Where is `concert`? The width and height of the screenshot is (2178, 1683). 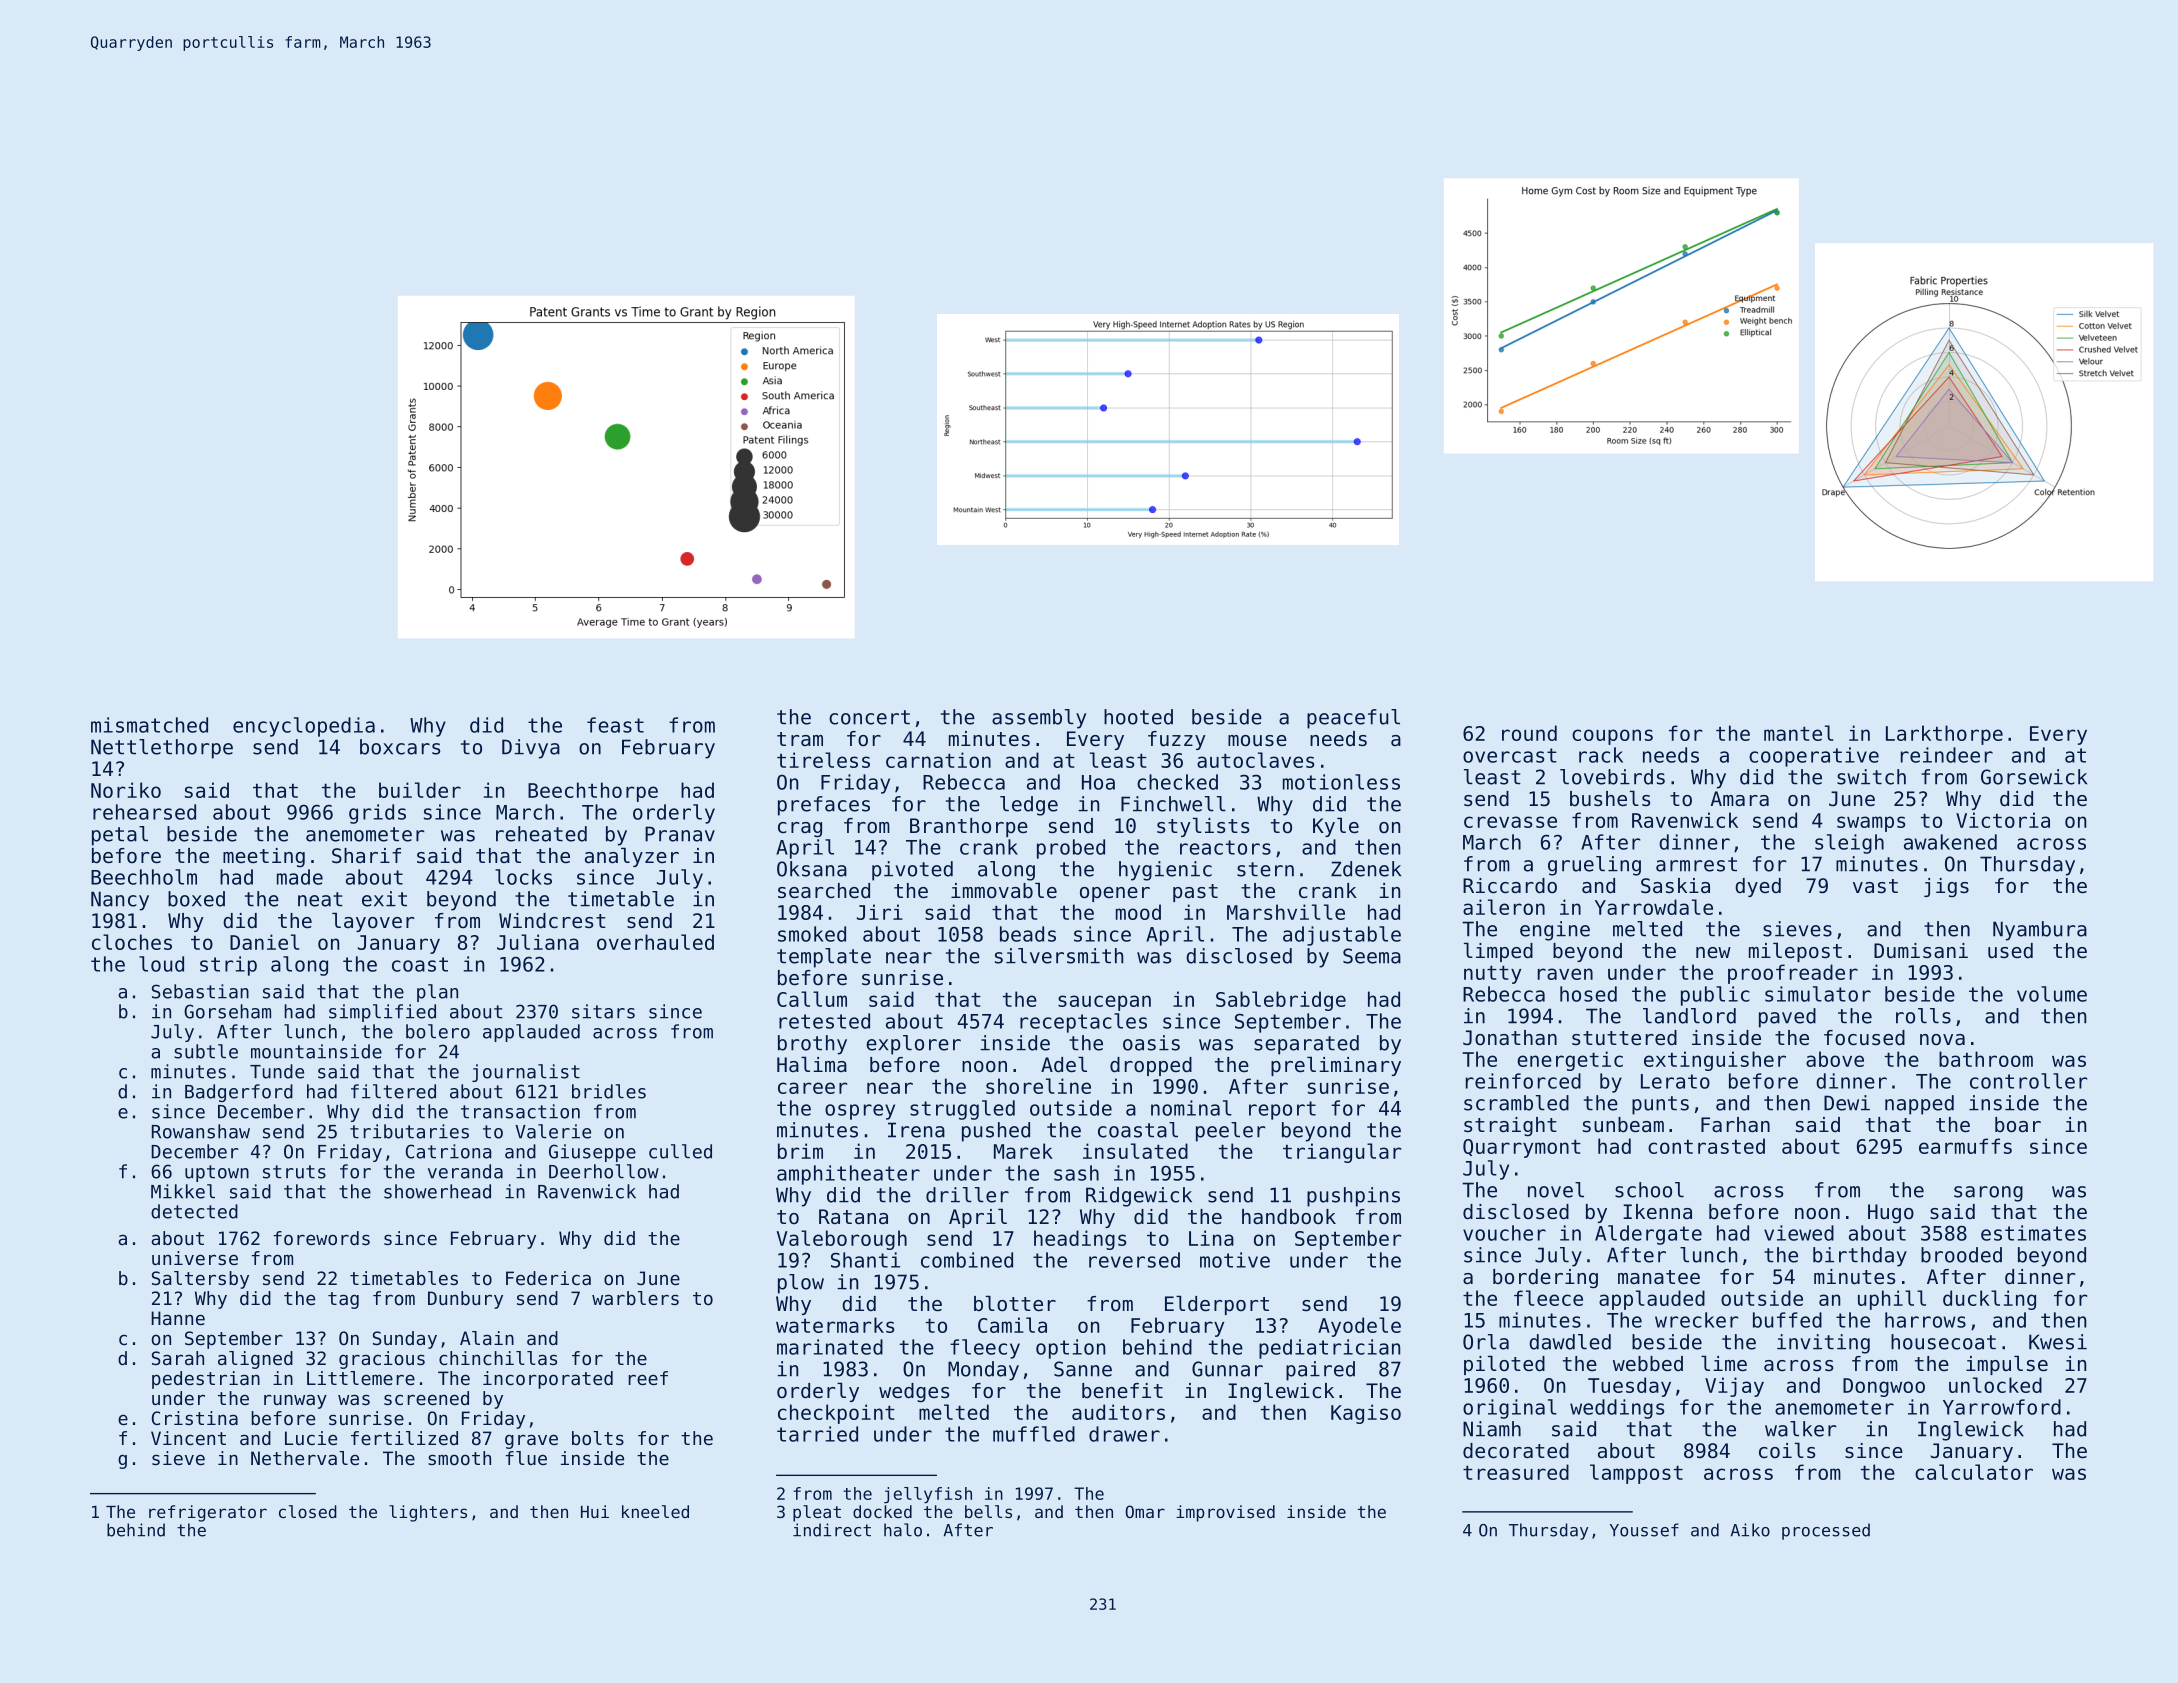 concert is located at coordinates (869, 717).
